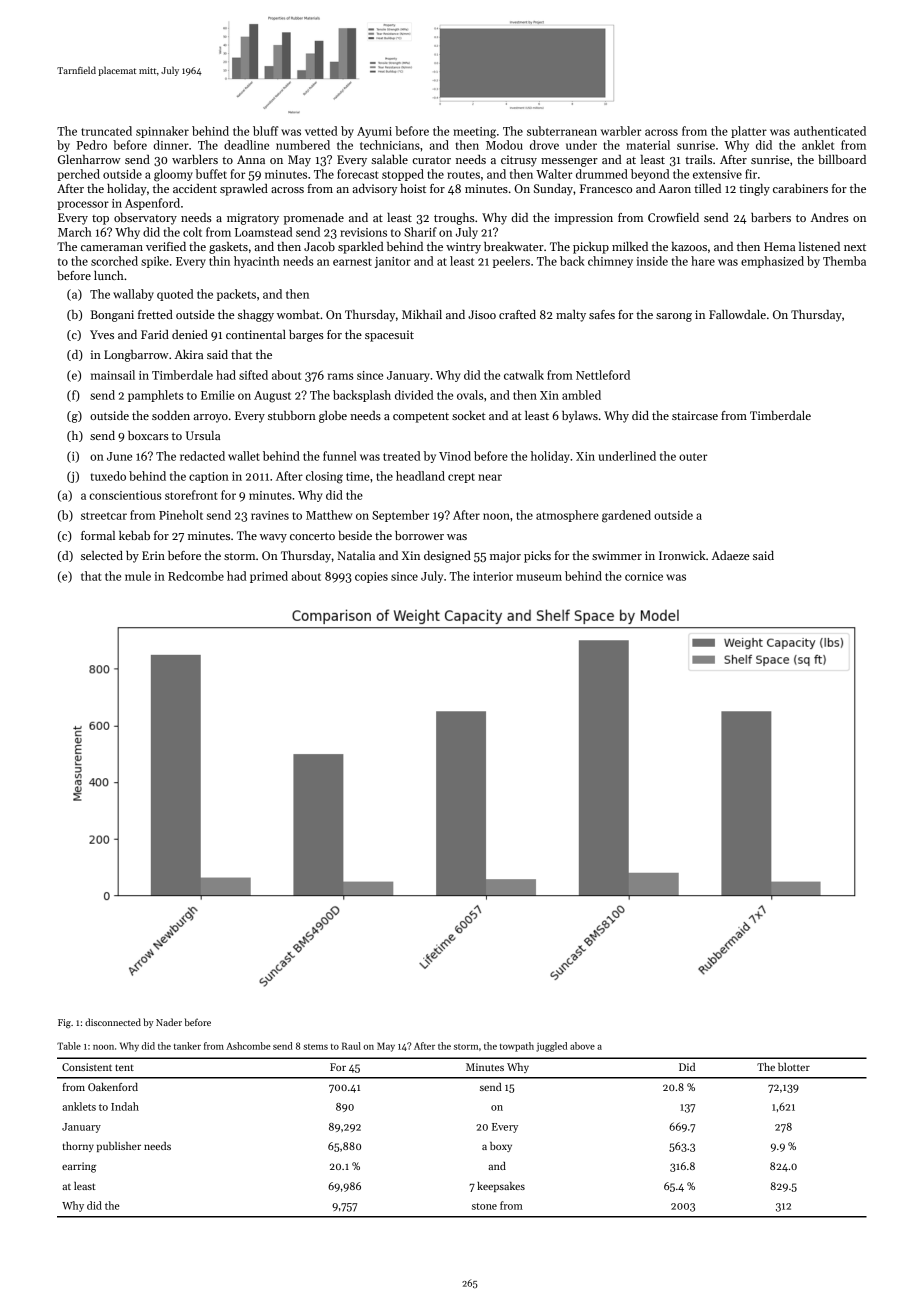  What do you see at coordinates (794, 1067) in the screenshot?
I see `blotter` at bounding box center [794, 1067].
